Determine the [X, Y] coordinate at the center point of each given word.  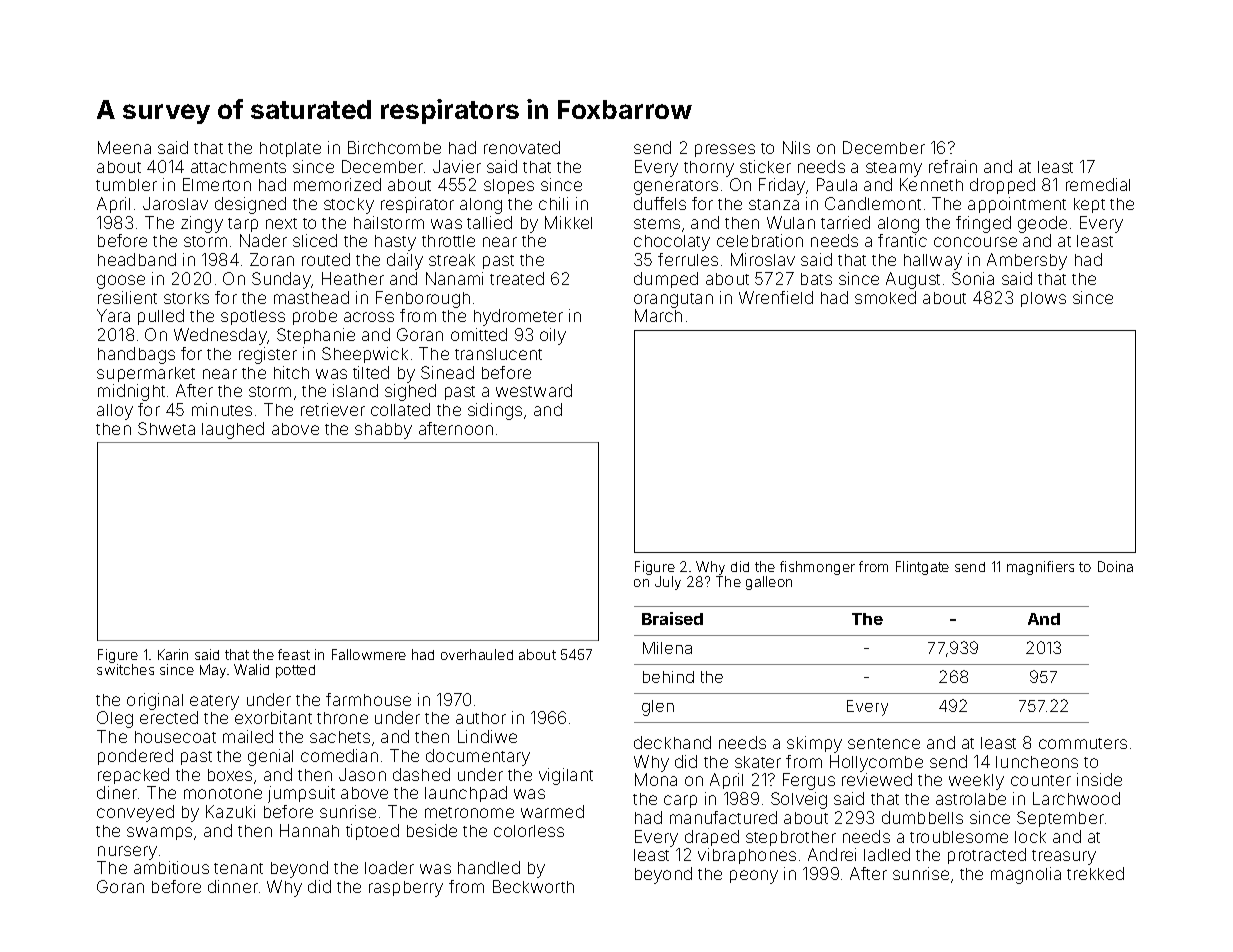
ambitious [171, 867]
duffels [660, 203]
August [913, 280]
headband [137, 259]
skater [758, 762]
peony [754, 877]
